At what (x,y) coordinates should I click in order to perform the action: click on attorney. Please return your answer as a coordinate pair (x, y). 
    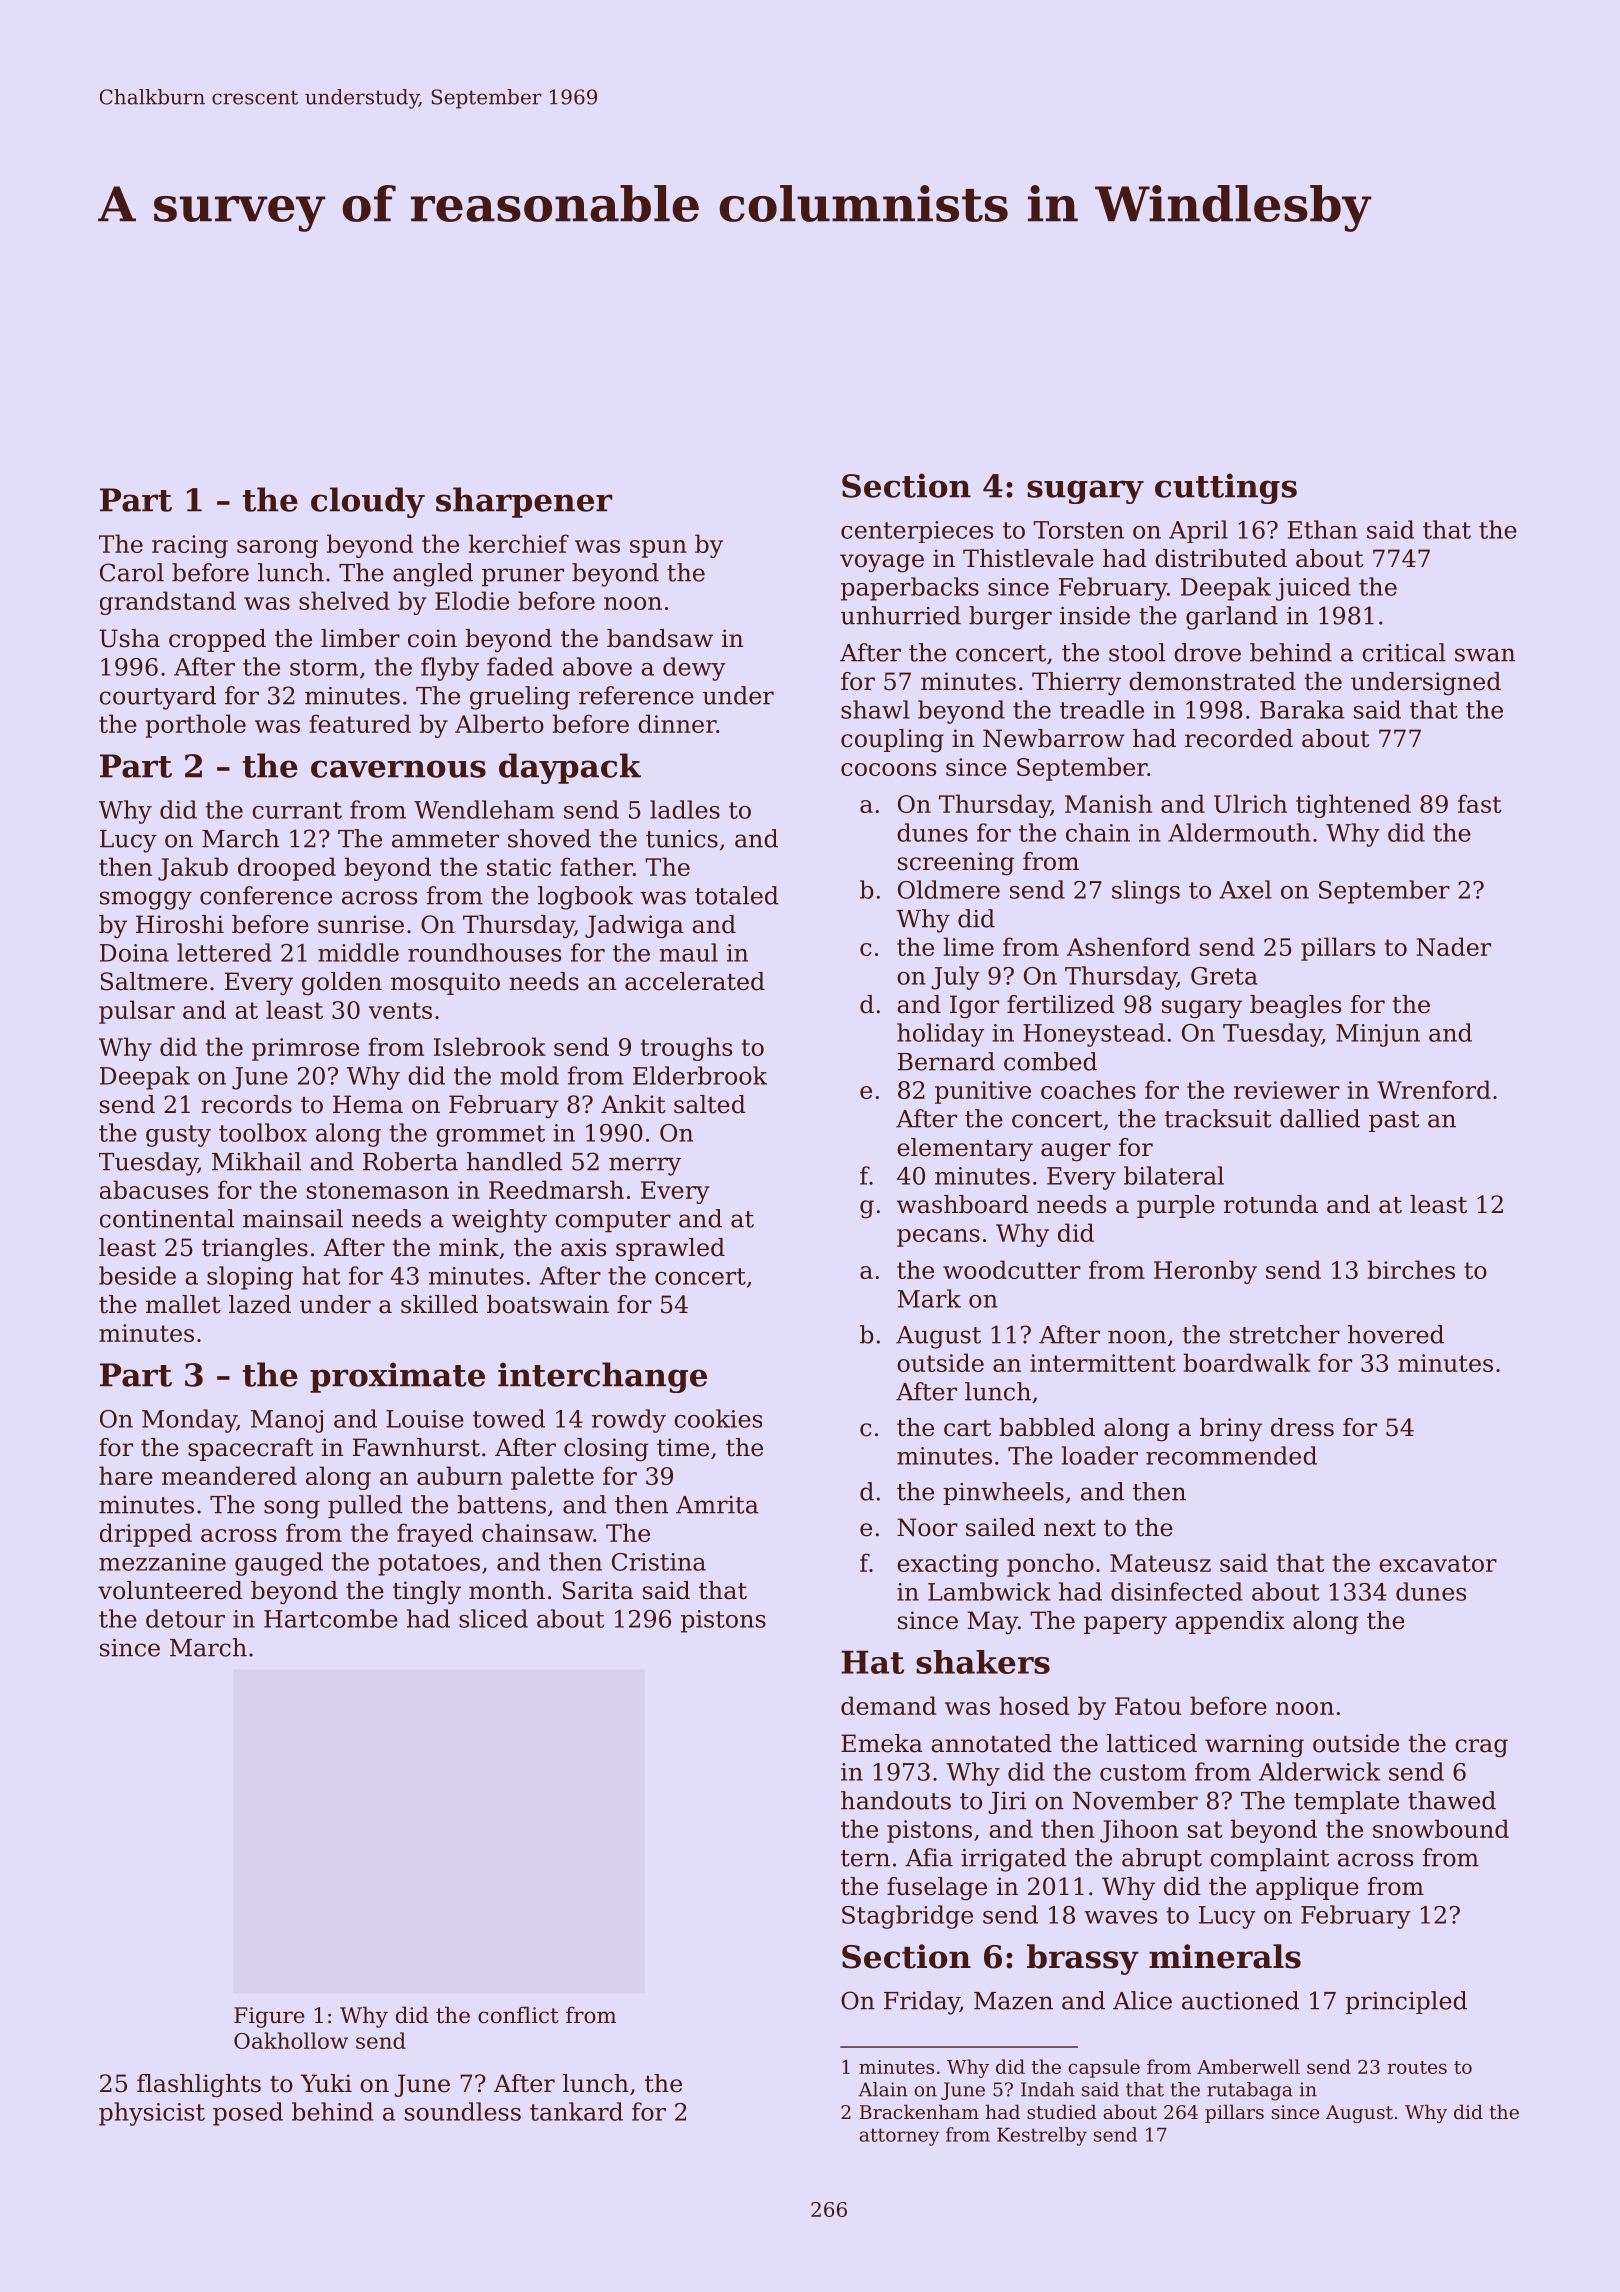
    Looking at the image, I should click on (899, 2137).
